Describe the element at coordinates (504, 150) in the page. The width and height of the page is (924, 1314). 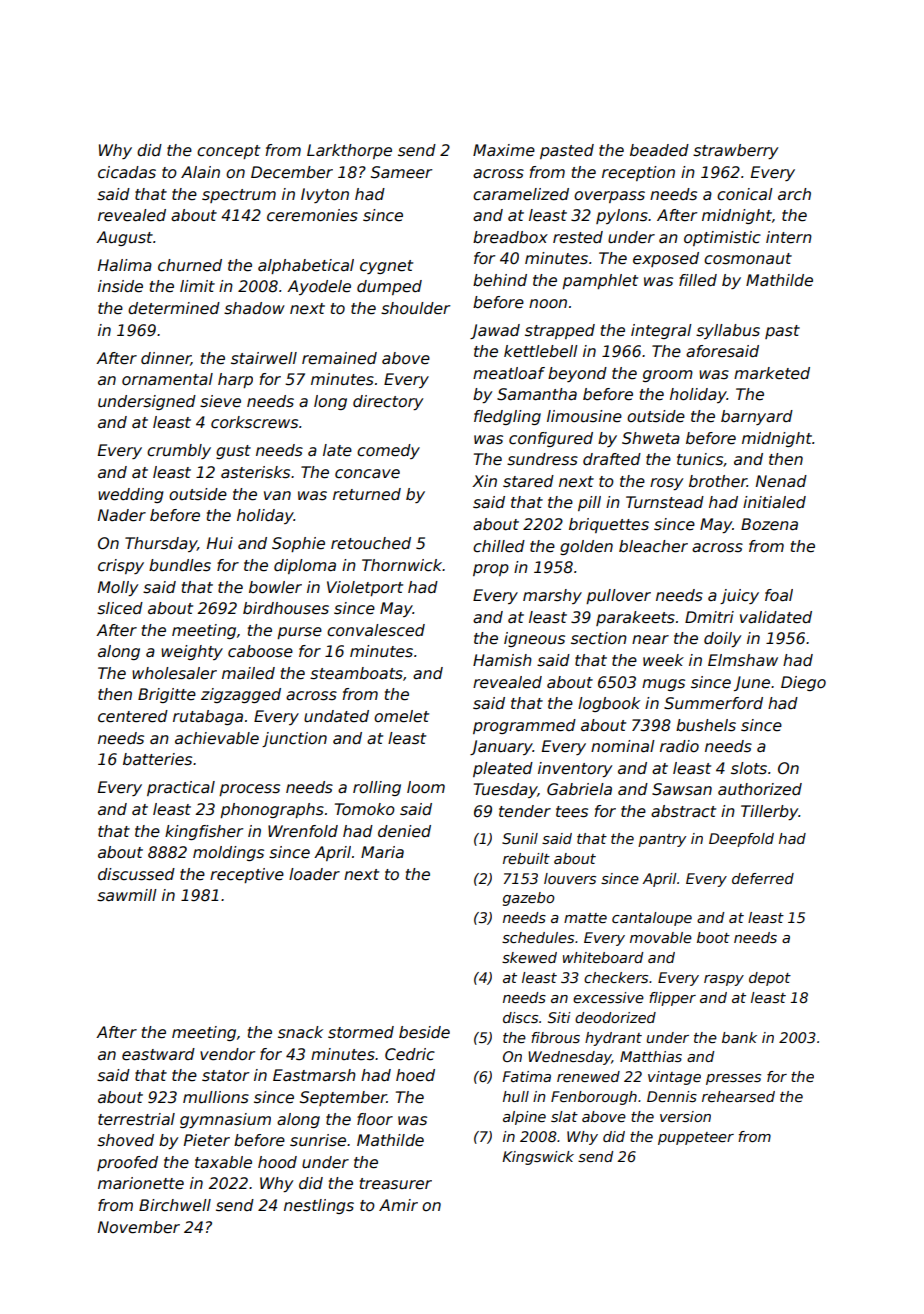
I see `Maxime` at that location.
